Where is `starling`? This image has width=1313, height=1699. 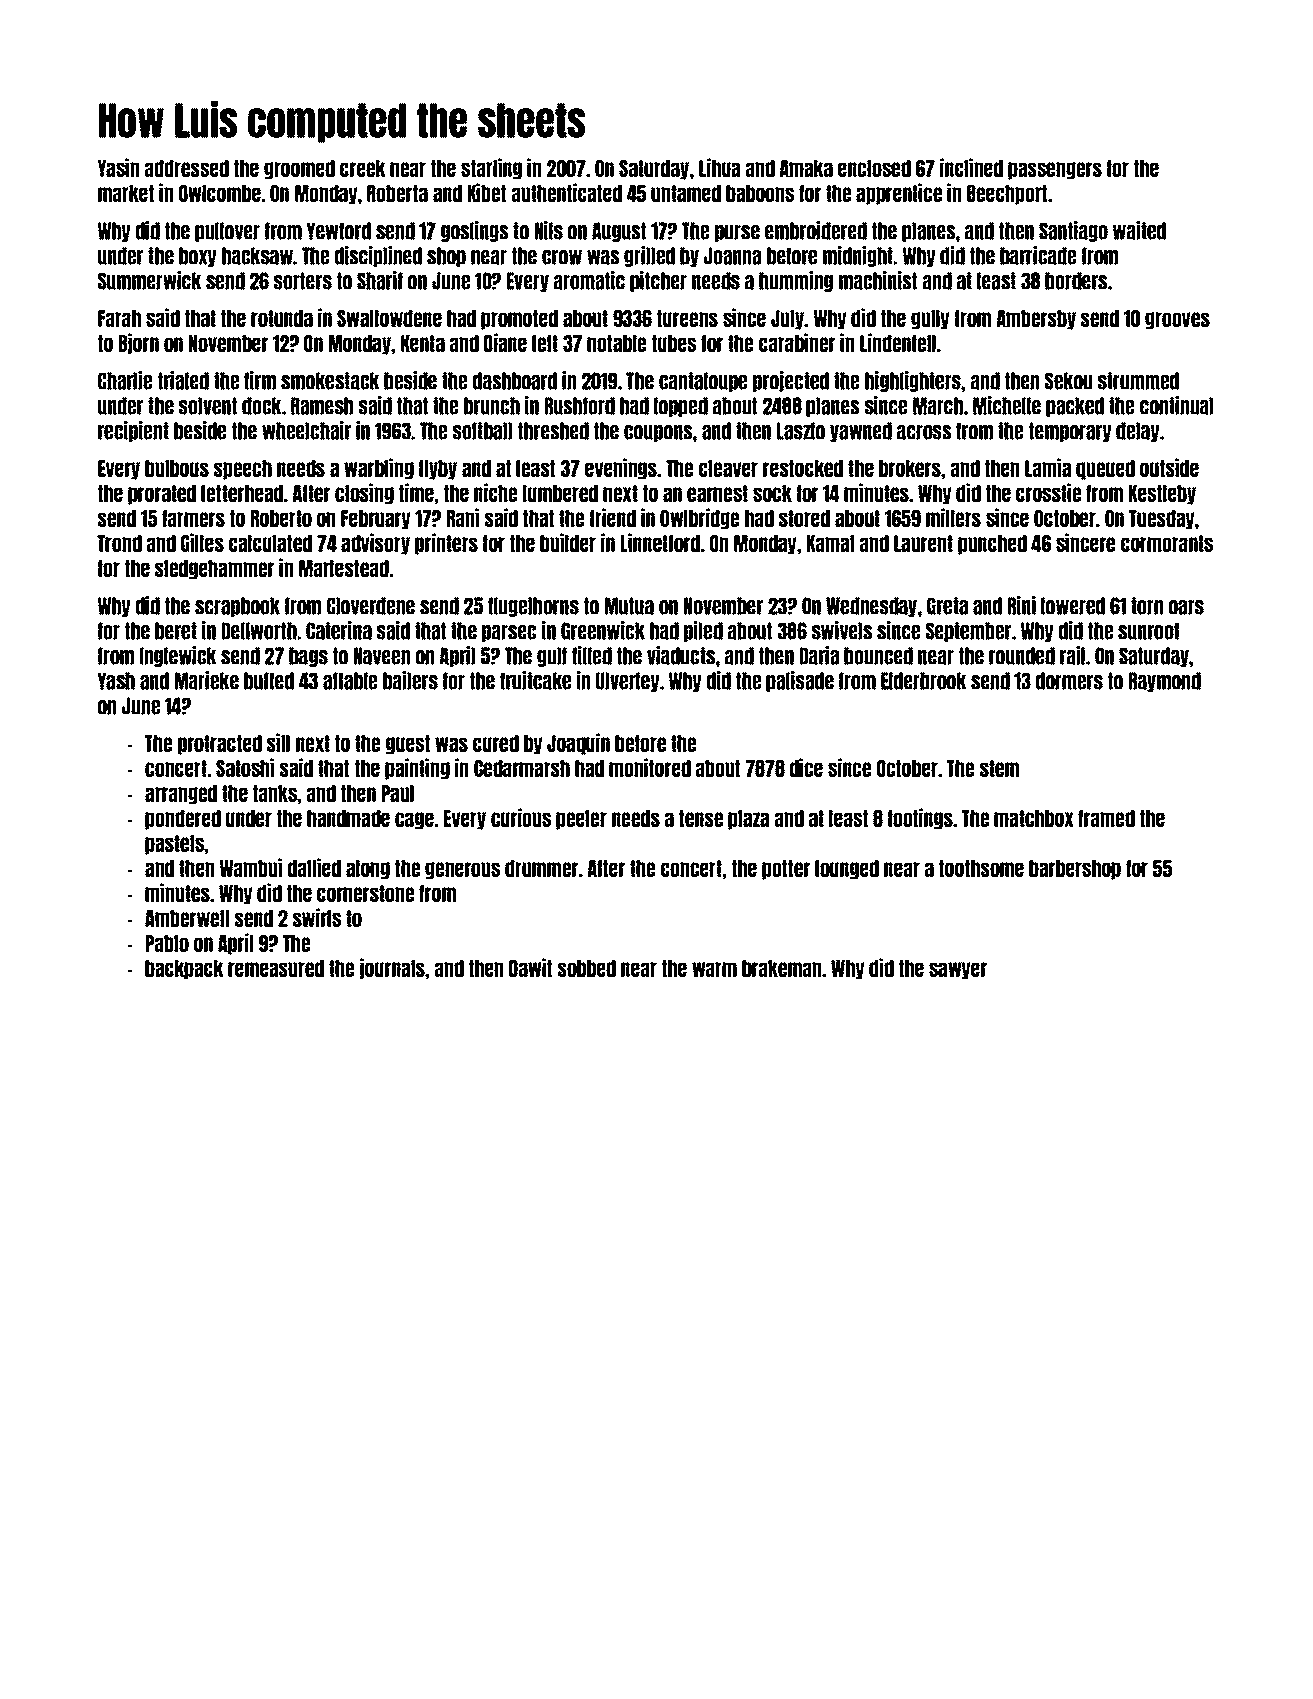
starling is located at coordinates (491, 169).
